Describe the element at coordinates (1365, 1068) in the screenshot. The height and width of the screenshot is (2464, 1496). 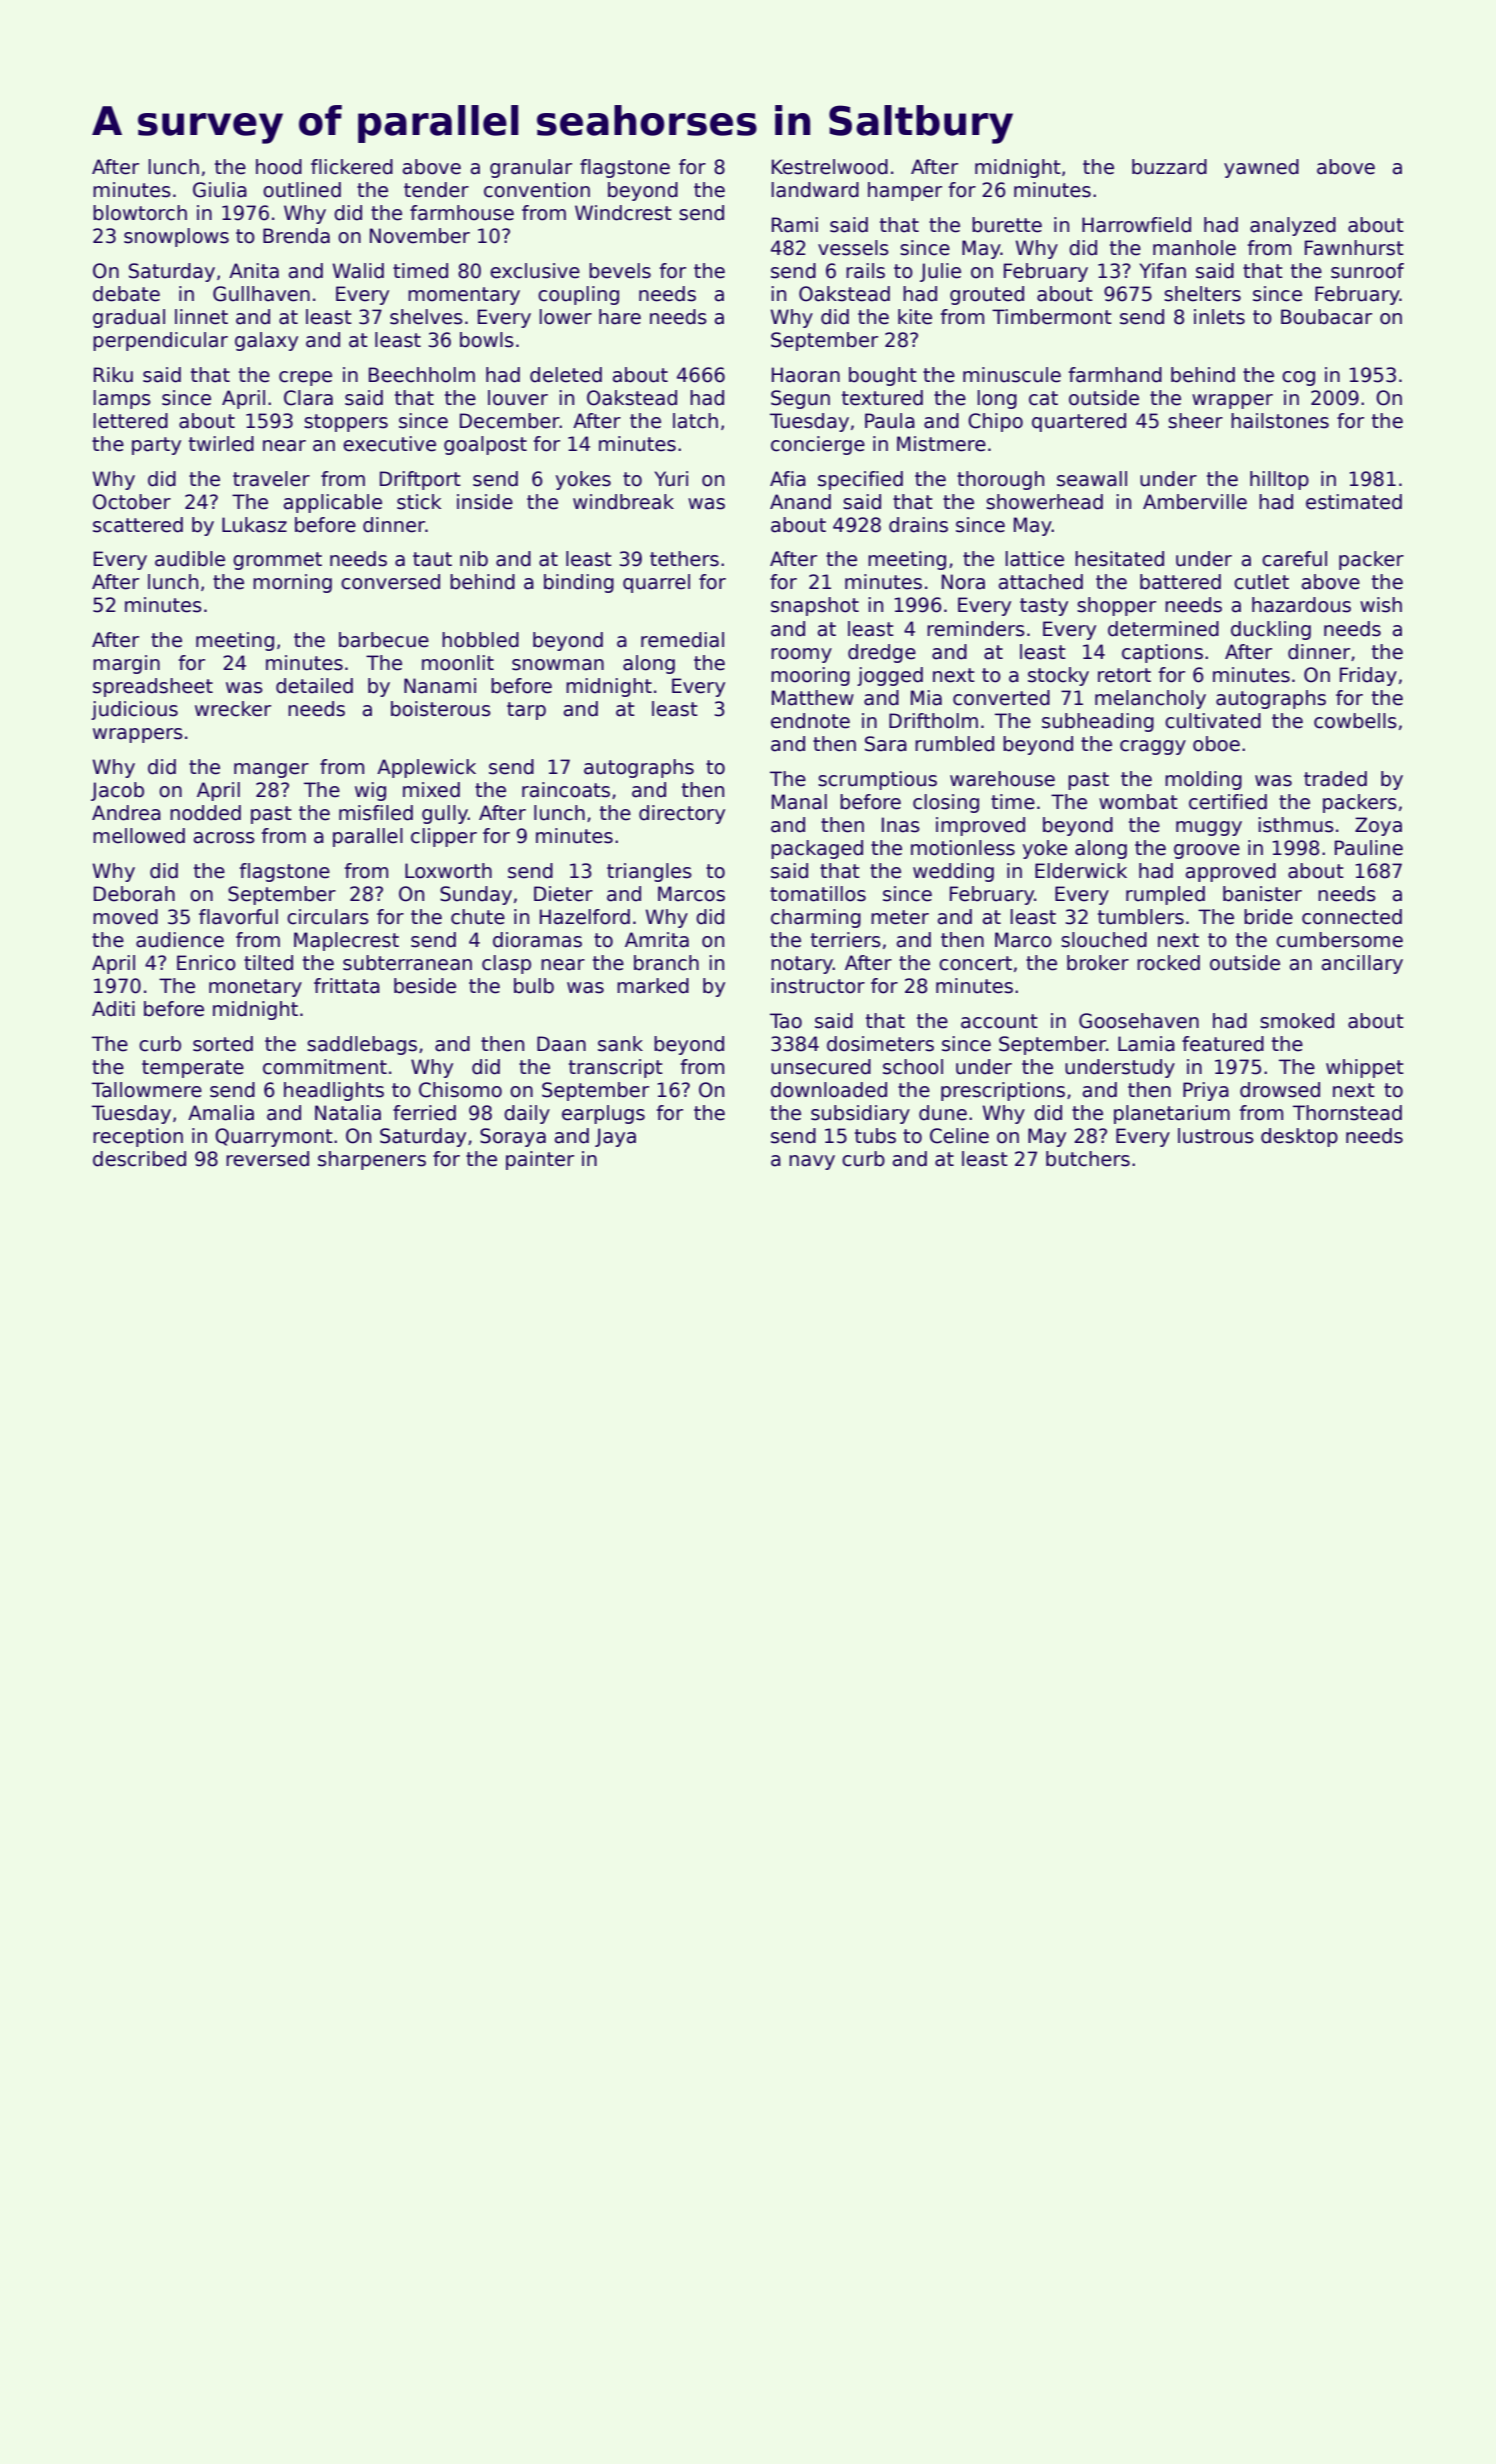
I see `whippet` at that location.
